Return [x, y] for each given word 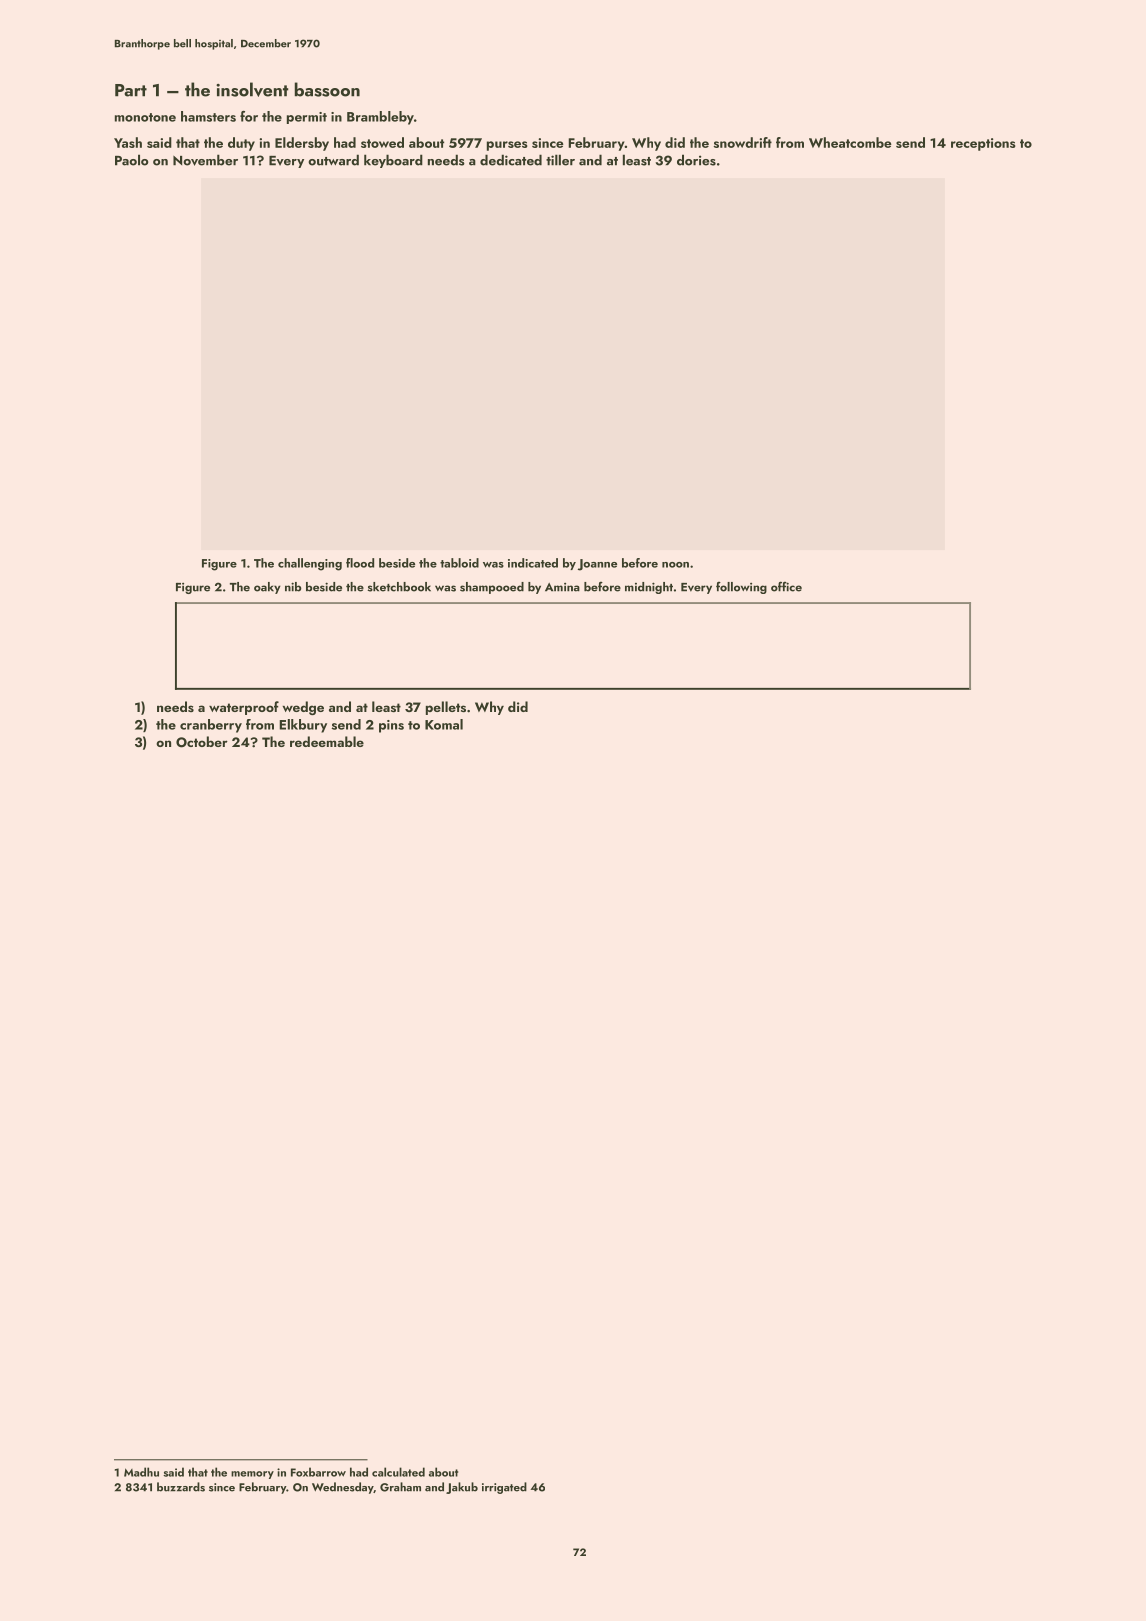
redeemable [327, 741]
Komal [444, 724]
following [741, 588]
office [786, 586]
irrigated [504, 1488]
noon [675, 565]
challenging [310, 564]
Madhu [141, 1472]
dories [696, 160]
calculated [398, 1472]
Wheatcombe [850, 142]
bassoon [327, 89]
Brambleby [380, 118]
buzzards [181, 1487]
